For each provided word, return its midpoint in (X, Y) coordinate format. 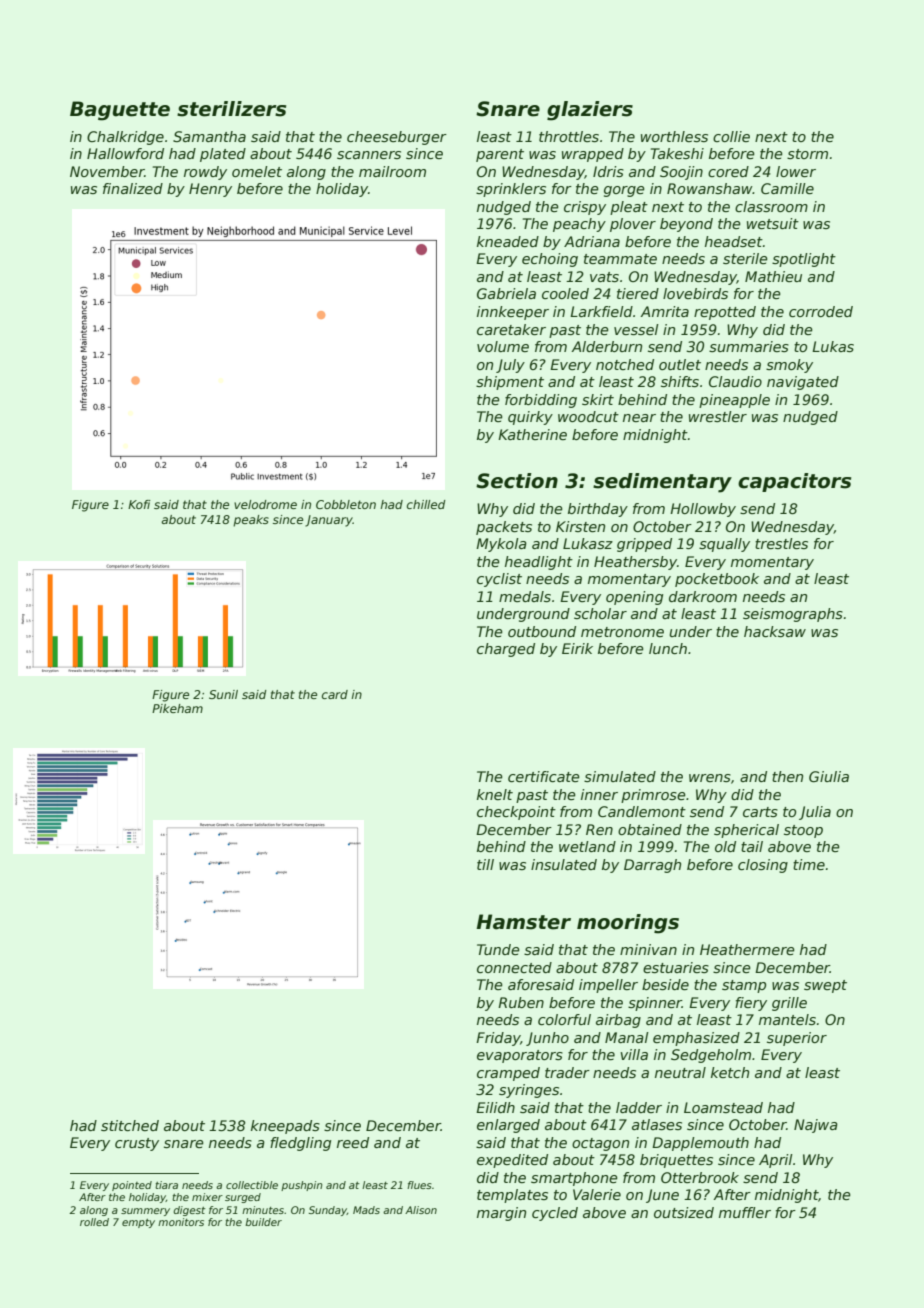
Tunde (498, 949)
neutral (680, 1072)
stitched (130, 1125)
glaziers (590, 111)
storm (807, 154)
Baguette (120, 111)
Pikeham (177, 708)
